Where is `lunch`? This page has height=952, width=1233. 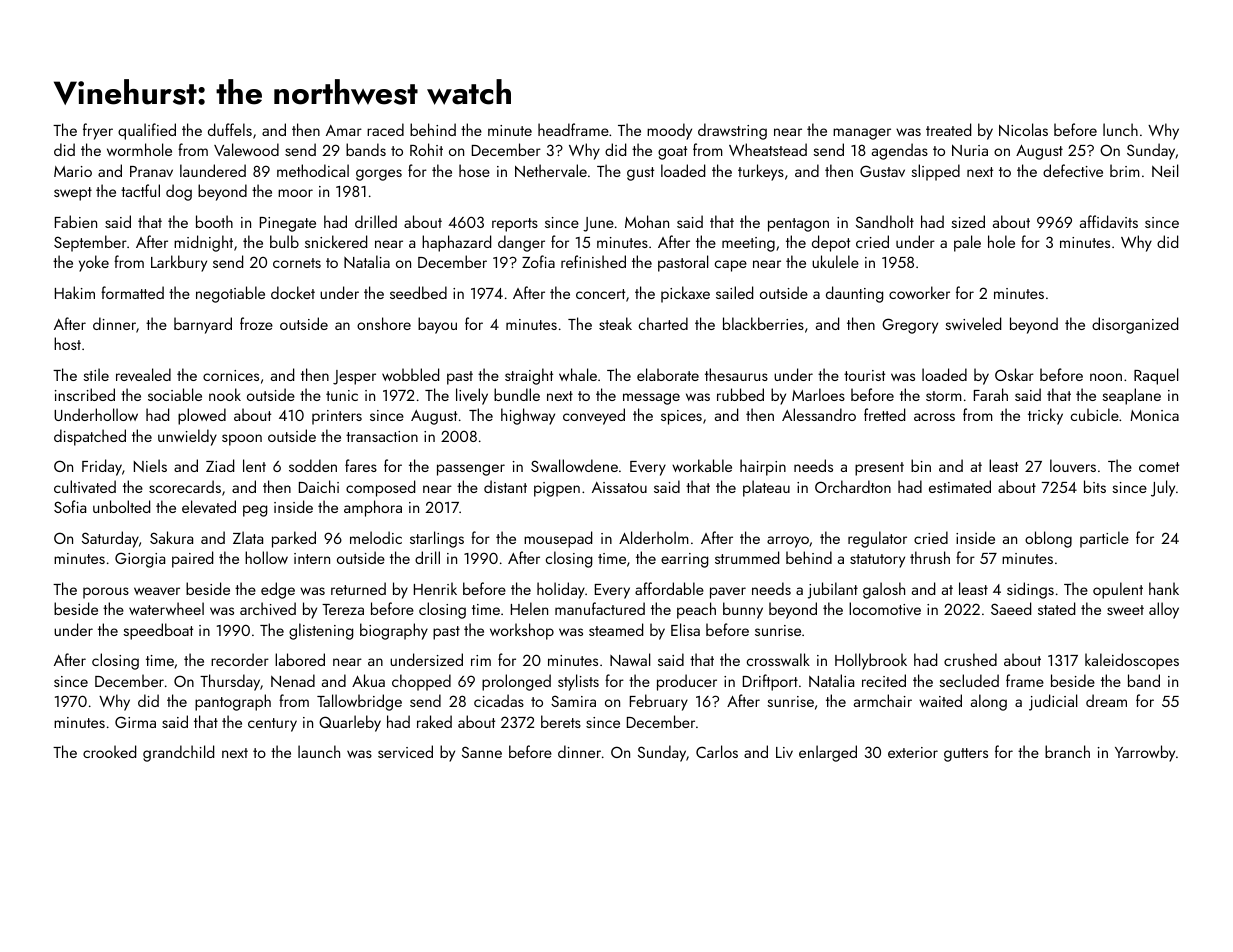
lunch is located at coordinates (1120, 129).
